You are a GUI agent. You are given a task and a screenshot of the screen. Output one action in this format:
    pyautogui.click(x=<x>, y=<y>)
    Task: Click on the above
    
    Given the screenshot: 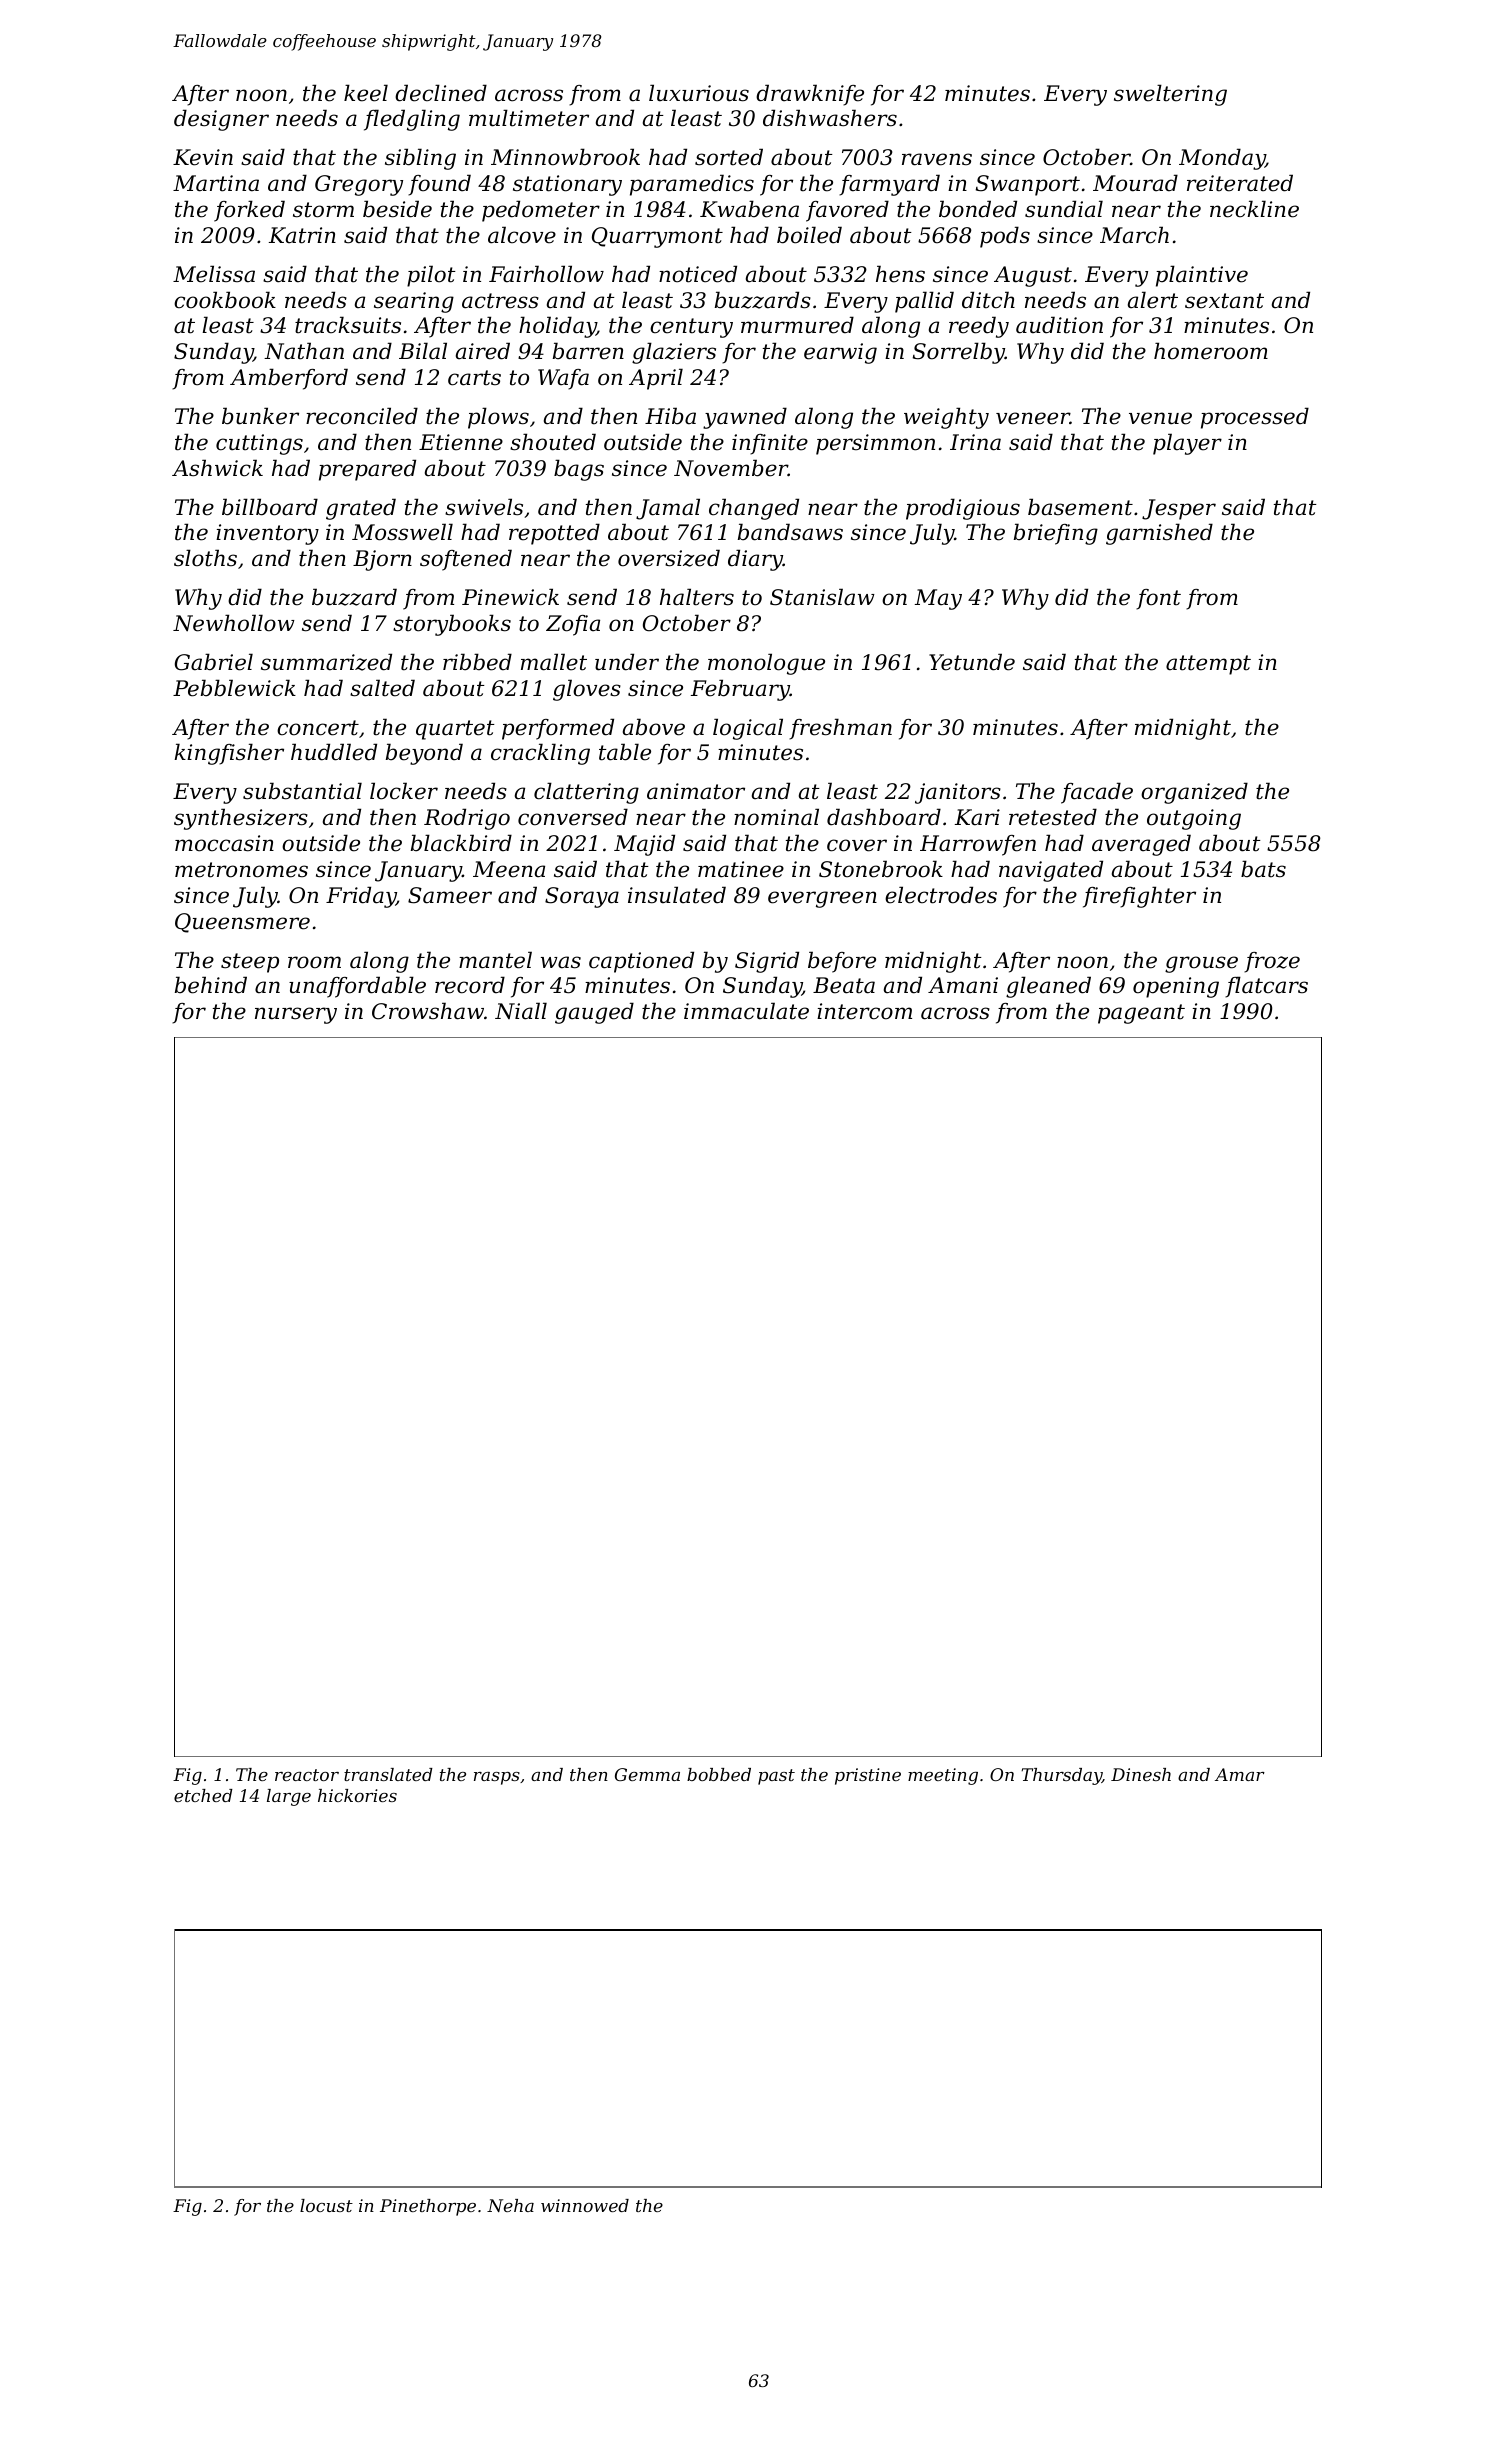 What is the action you would take?
    pyautogui.click(x=654, y=727)
